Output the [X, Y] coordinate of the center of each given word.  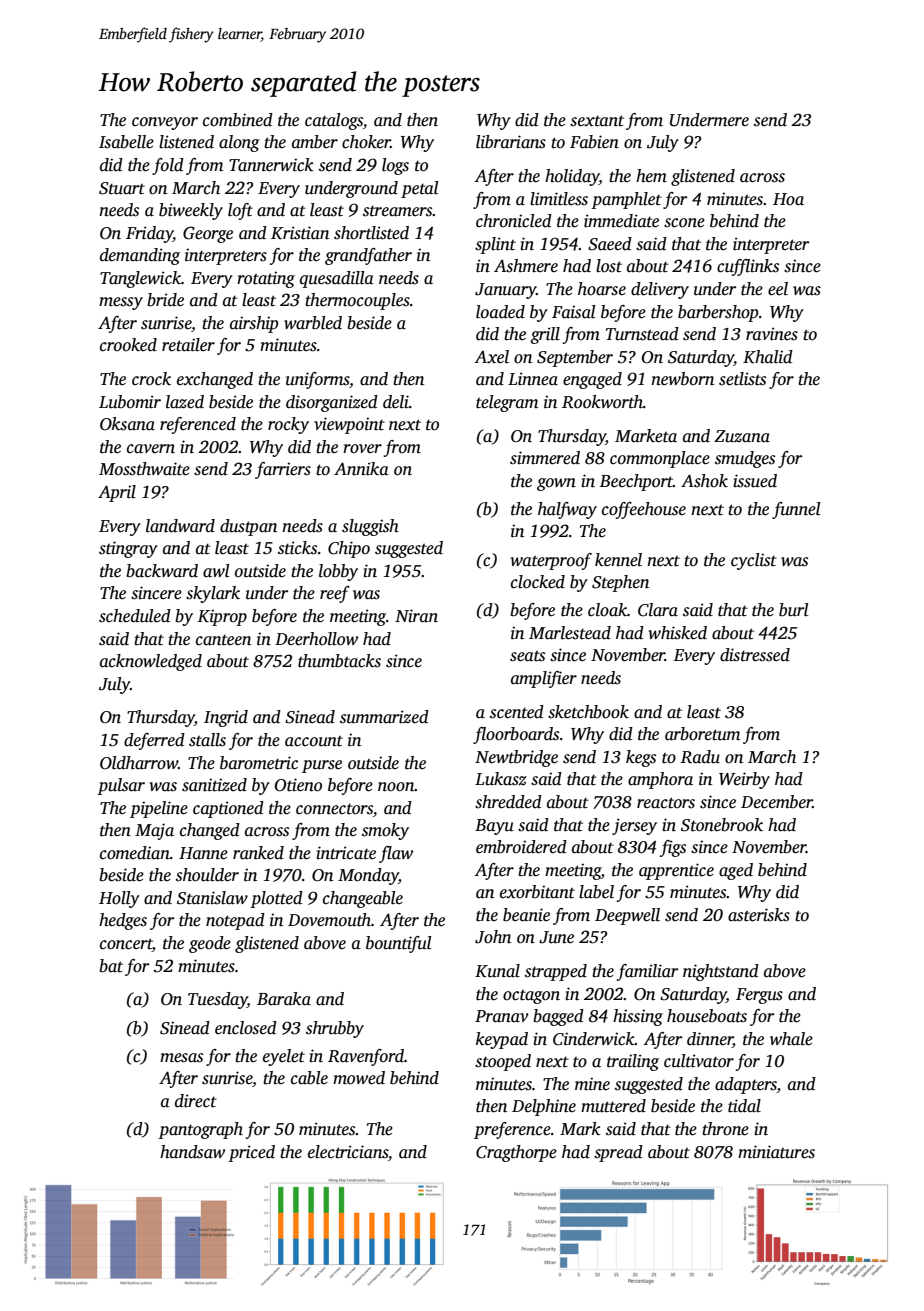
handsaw [192, 1152]
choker [366, 142]
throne [725, 1129]
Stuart [122, 188]
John [493, 937]
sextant [597, 121]
